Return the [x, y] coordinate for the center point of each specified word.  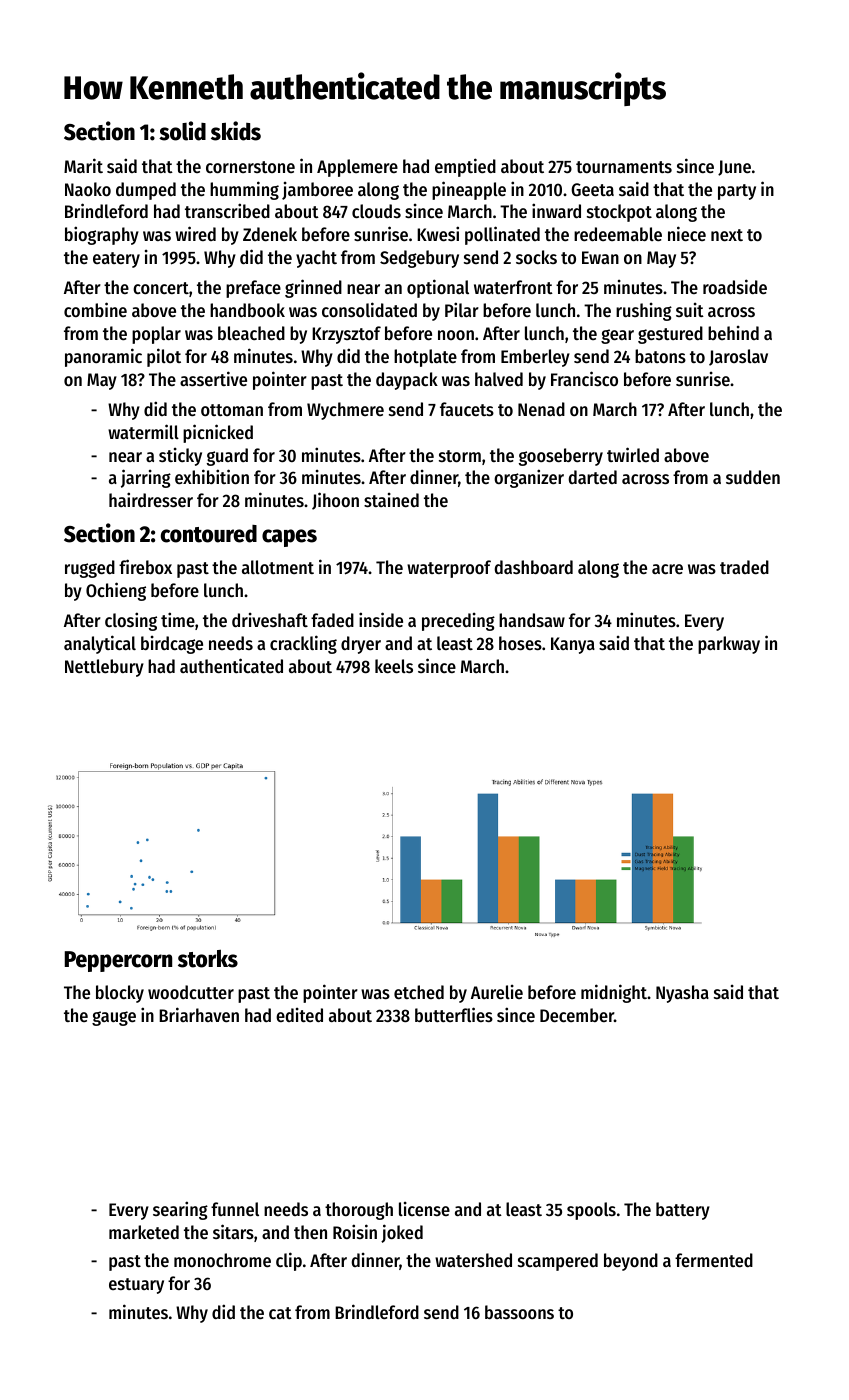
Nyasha [682, 994]
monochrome [222, 1260]
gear [617, 336]
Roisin [355, 1231]
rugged [90, 569]
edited [299, 1015]
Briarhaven [199, 1014]
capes [289, 538]
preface [253, 289]
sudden [753, 477]
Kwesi [438, 233]
